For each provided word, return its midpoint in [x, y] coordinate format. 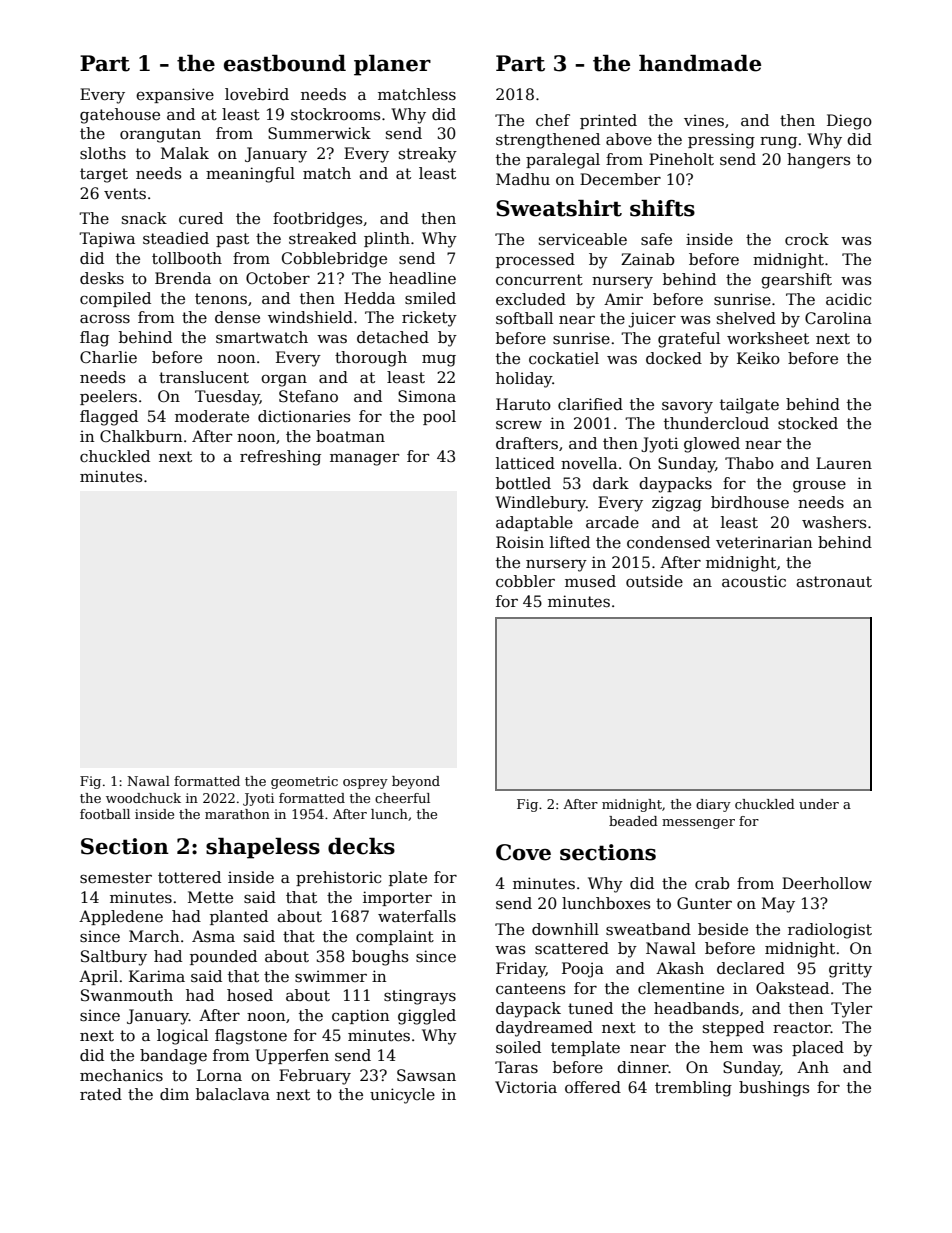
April [98, 977]
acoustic [754, 581]
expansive [175, 95]
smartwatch [262, 337]
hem [726, 1047]
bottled [523, 483]
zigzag [677, 504]
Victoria [526, 1087]
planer [392, 65]
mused [590, 581]
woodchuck [143, 798]
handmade [700, 63]
